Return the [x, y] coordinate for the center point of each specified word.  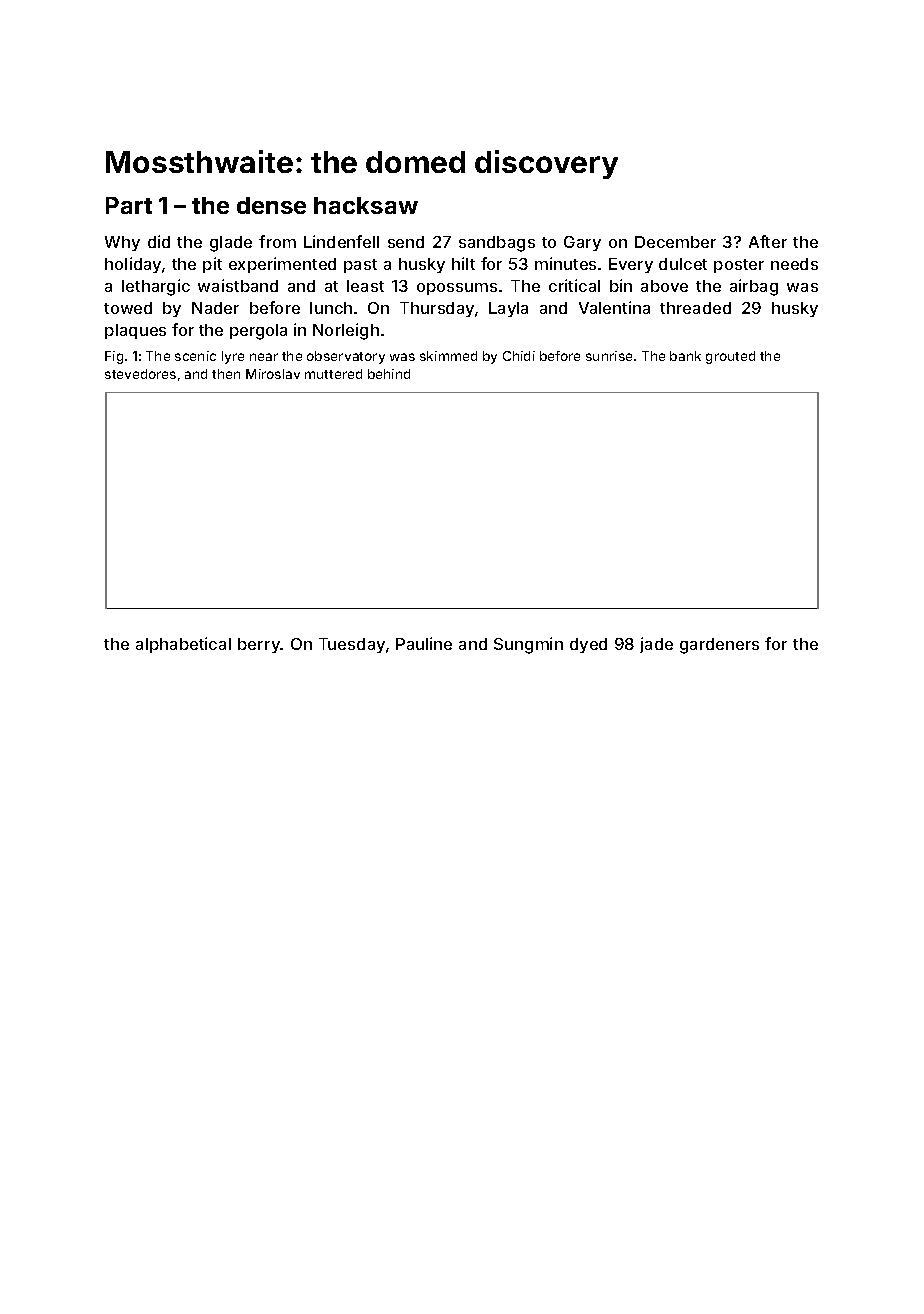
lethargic [156, 287]
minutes [565, 263]
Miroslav [273, 374]
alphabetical [183, 645]
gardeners [719, 646]
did [159, 241]
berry [259, 645]
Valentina [614, 307]
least [365, 286]
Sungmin [528, 645]
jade [656, 645]
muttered [333, 374]
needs [794, 264]
